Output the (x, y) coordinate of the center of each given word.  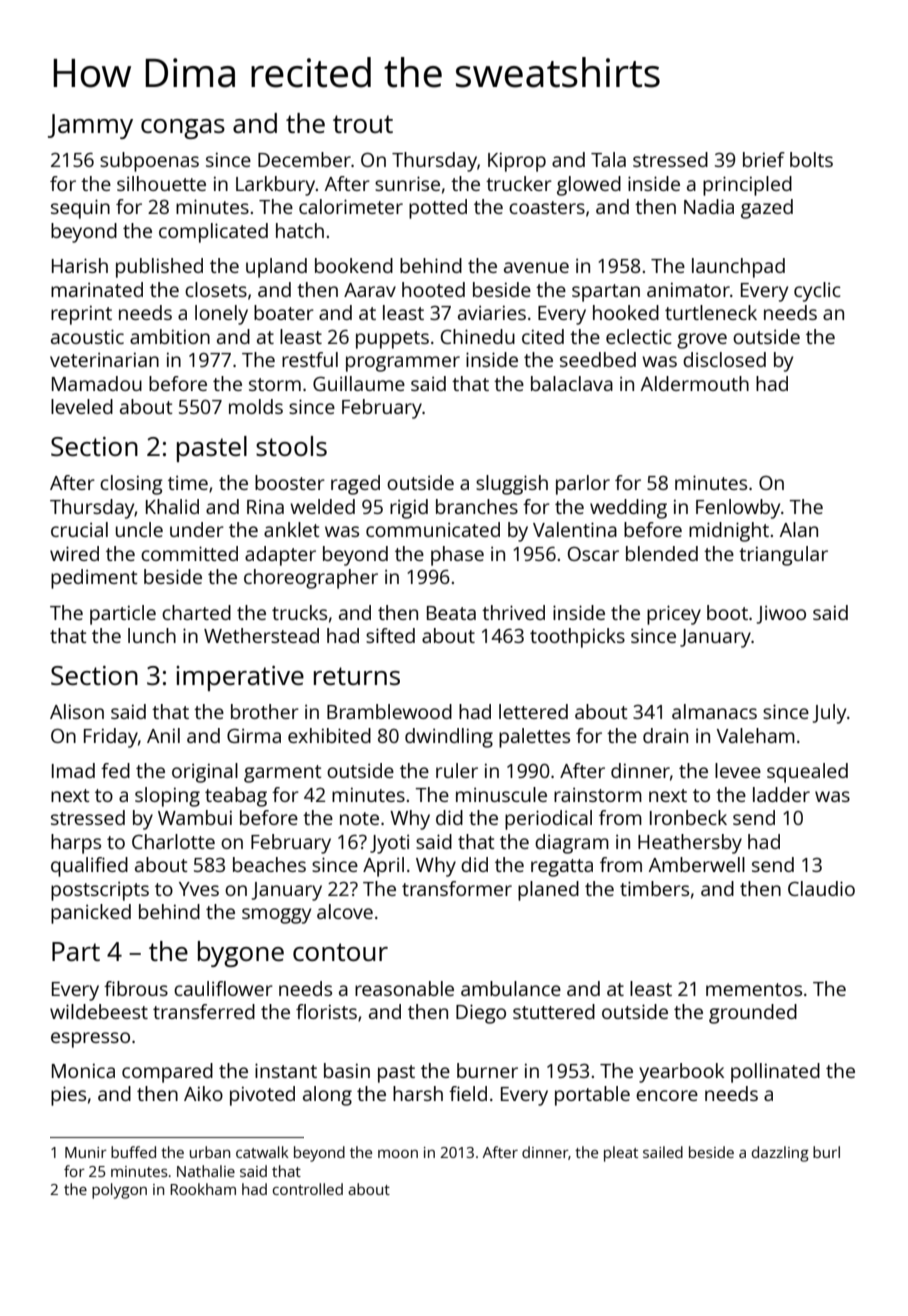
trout (363, 124)
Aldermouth (695, 383)
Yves (199, 889)
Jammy (90, 126)
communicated (433, 529)
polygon (119, 1191)
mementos (754, 989)
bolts (811, 159)
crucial (79, 529)
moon (398, 1154)
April (383, 867)
